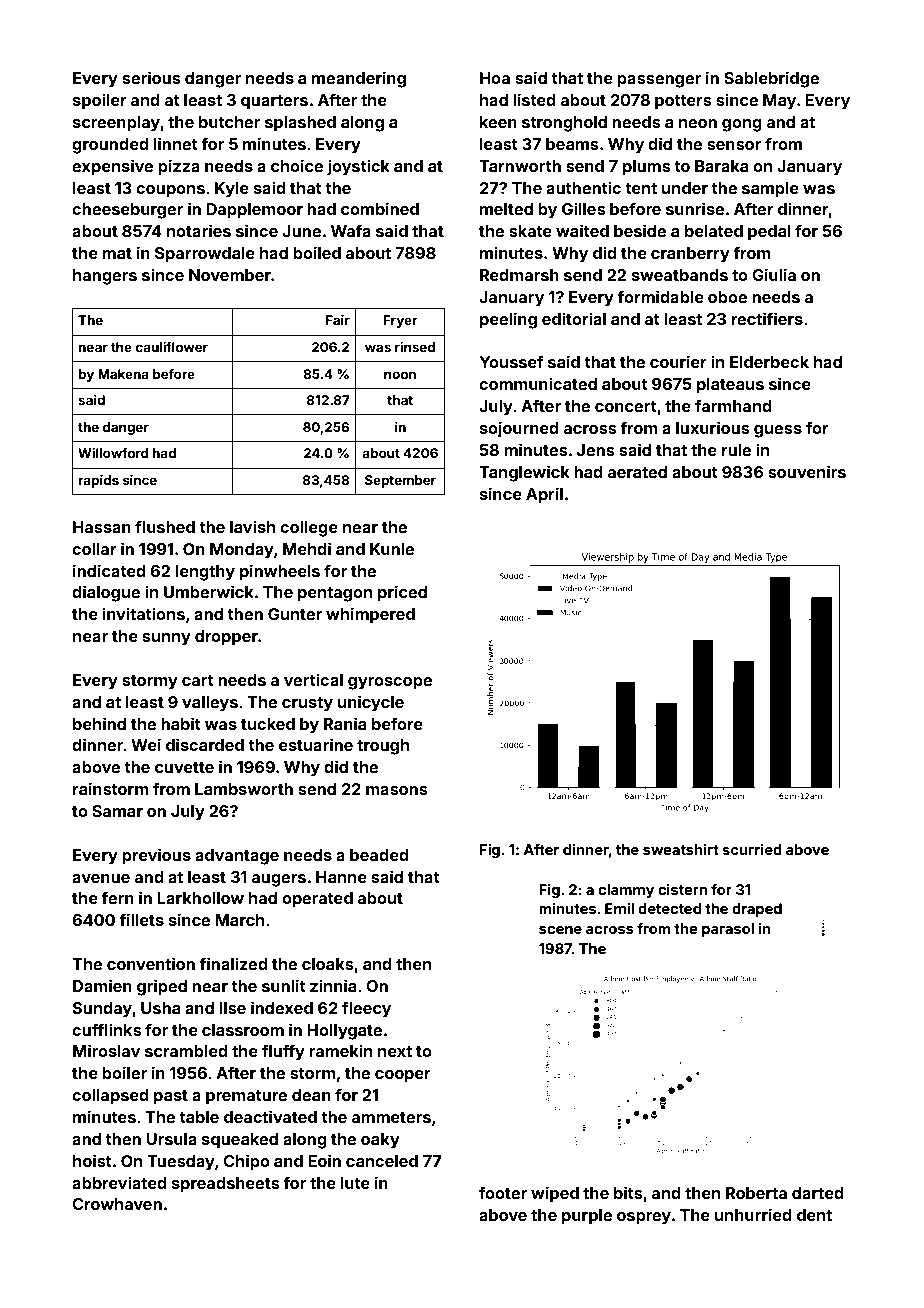 Image resolution: width=924 pixels, height=1308 pixels. What do you see at coordinates (814, 1215) in the image?
I see `dent` at bounding box center [814, 1215].
